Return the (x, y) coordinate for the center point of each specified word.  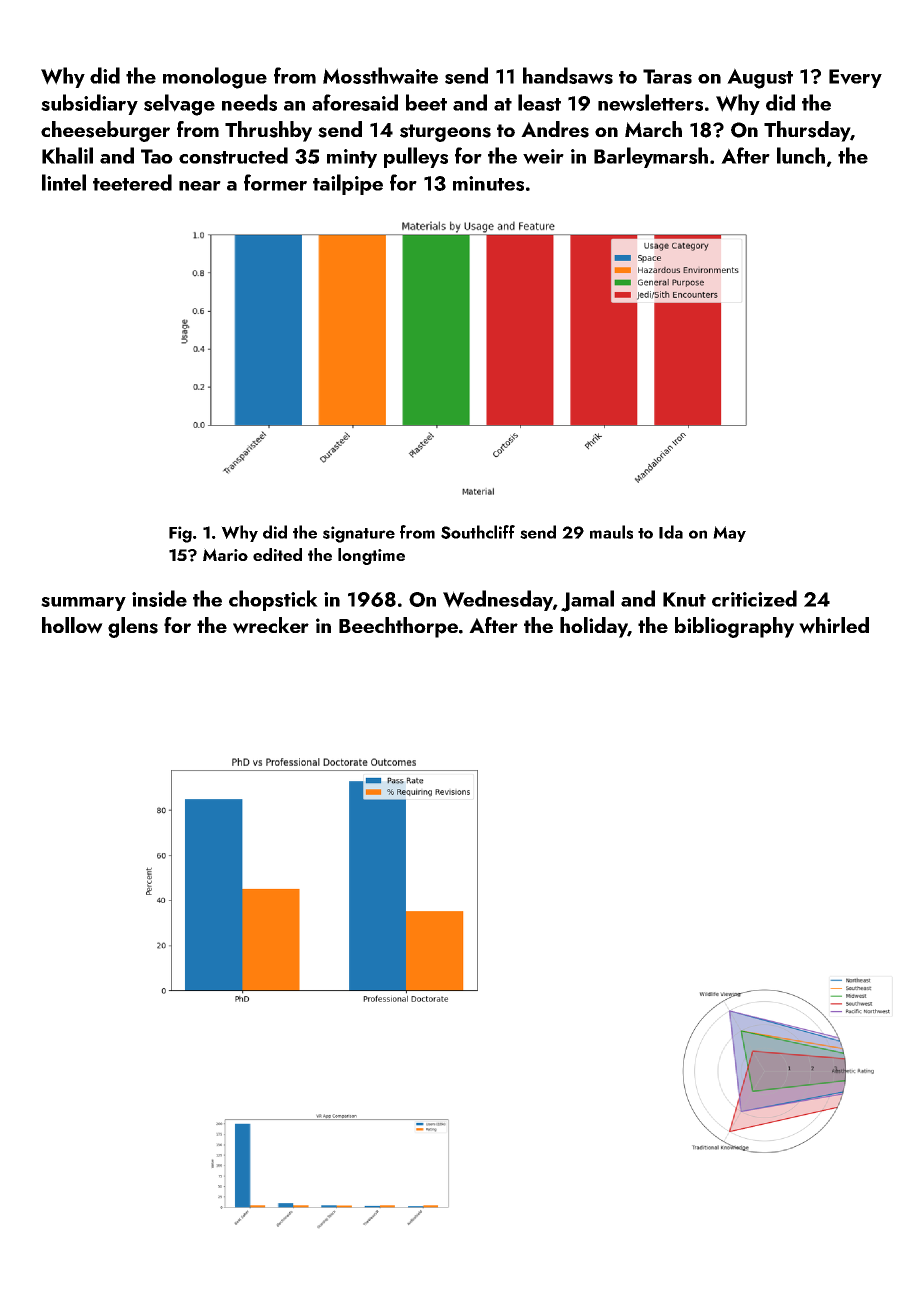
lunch (801, 155)
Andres (555, 129)
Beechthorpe (398, 627)
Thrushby (268, 131)
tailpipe (348, 184)
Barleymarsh (651, 157)
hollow (72, 625)
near (200, 186)
